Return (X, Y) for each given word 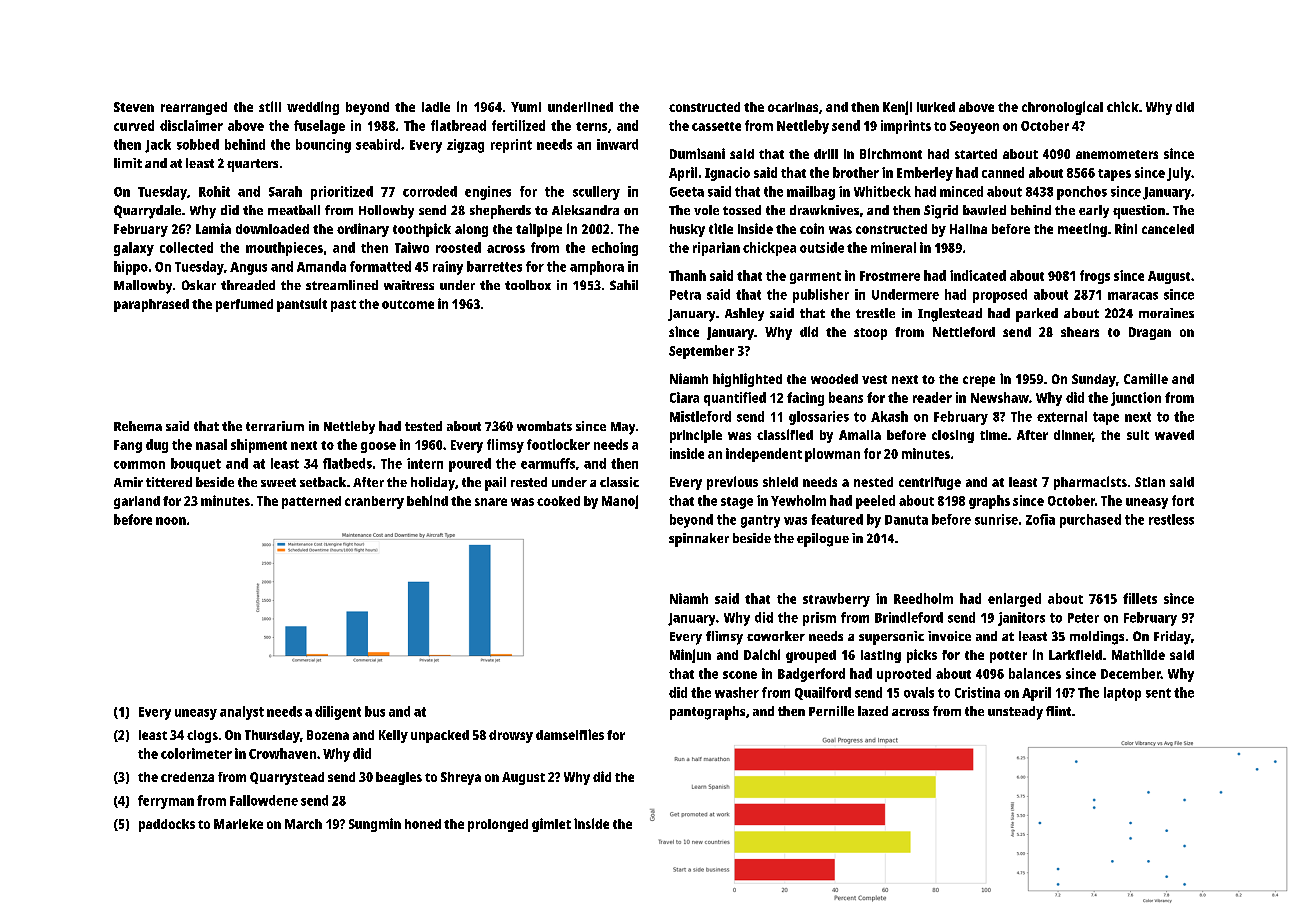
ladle (436, 107)
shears (1080, 332)
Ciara (684, 397)
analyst (242, 713)
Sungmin (375, 825)
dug (157, 446)
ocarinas (793, 107)
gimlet (551, 825)
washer (737, 692)
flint (1058, 711)
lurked (936, 107)
